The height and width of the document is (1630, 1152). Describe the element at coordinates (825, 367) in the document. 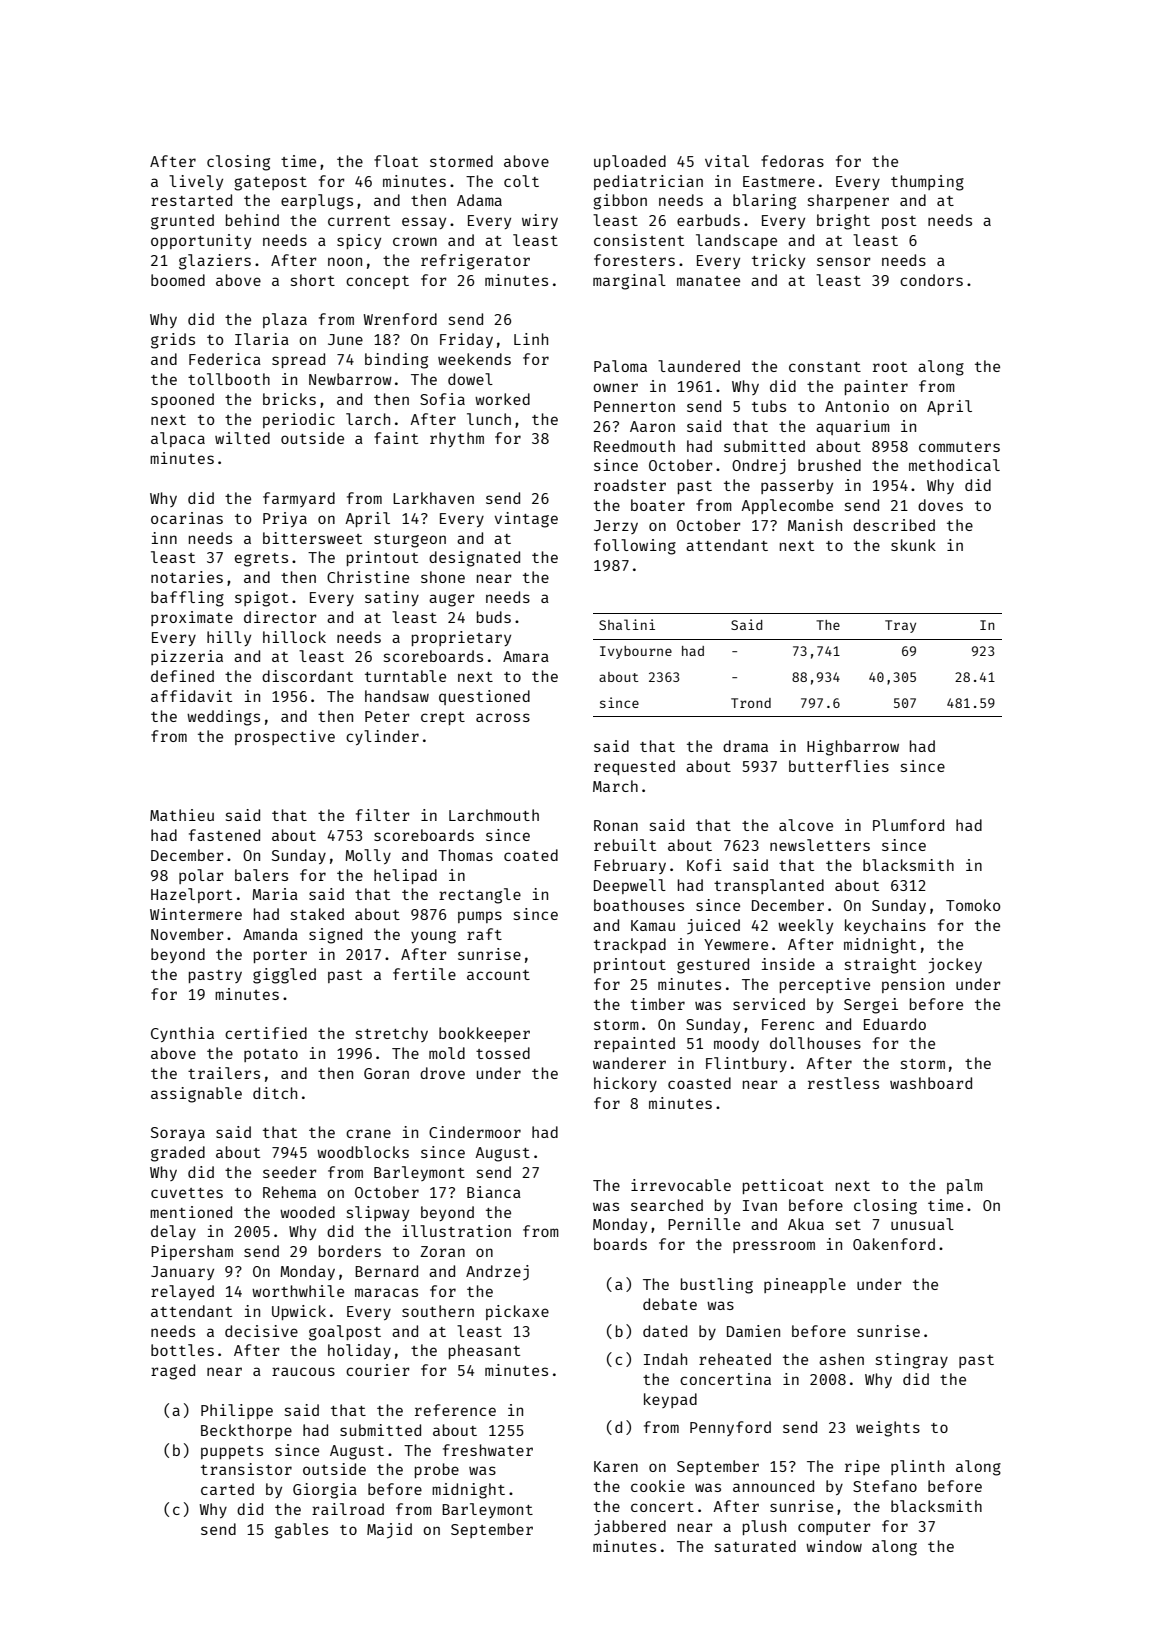

I see `constant` at that location.
